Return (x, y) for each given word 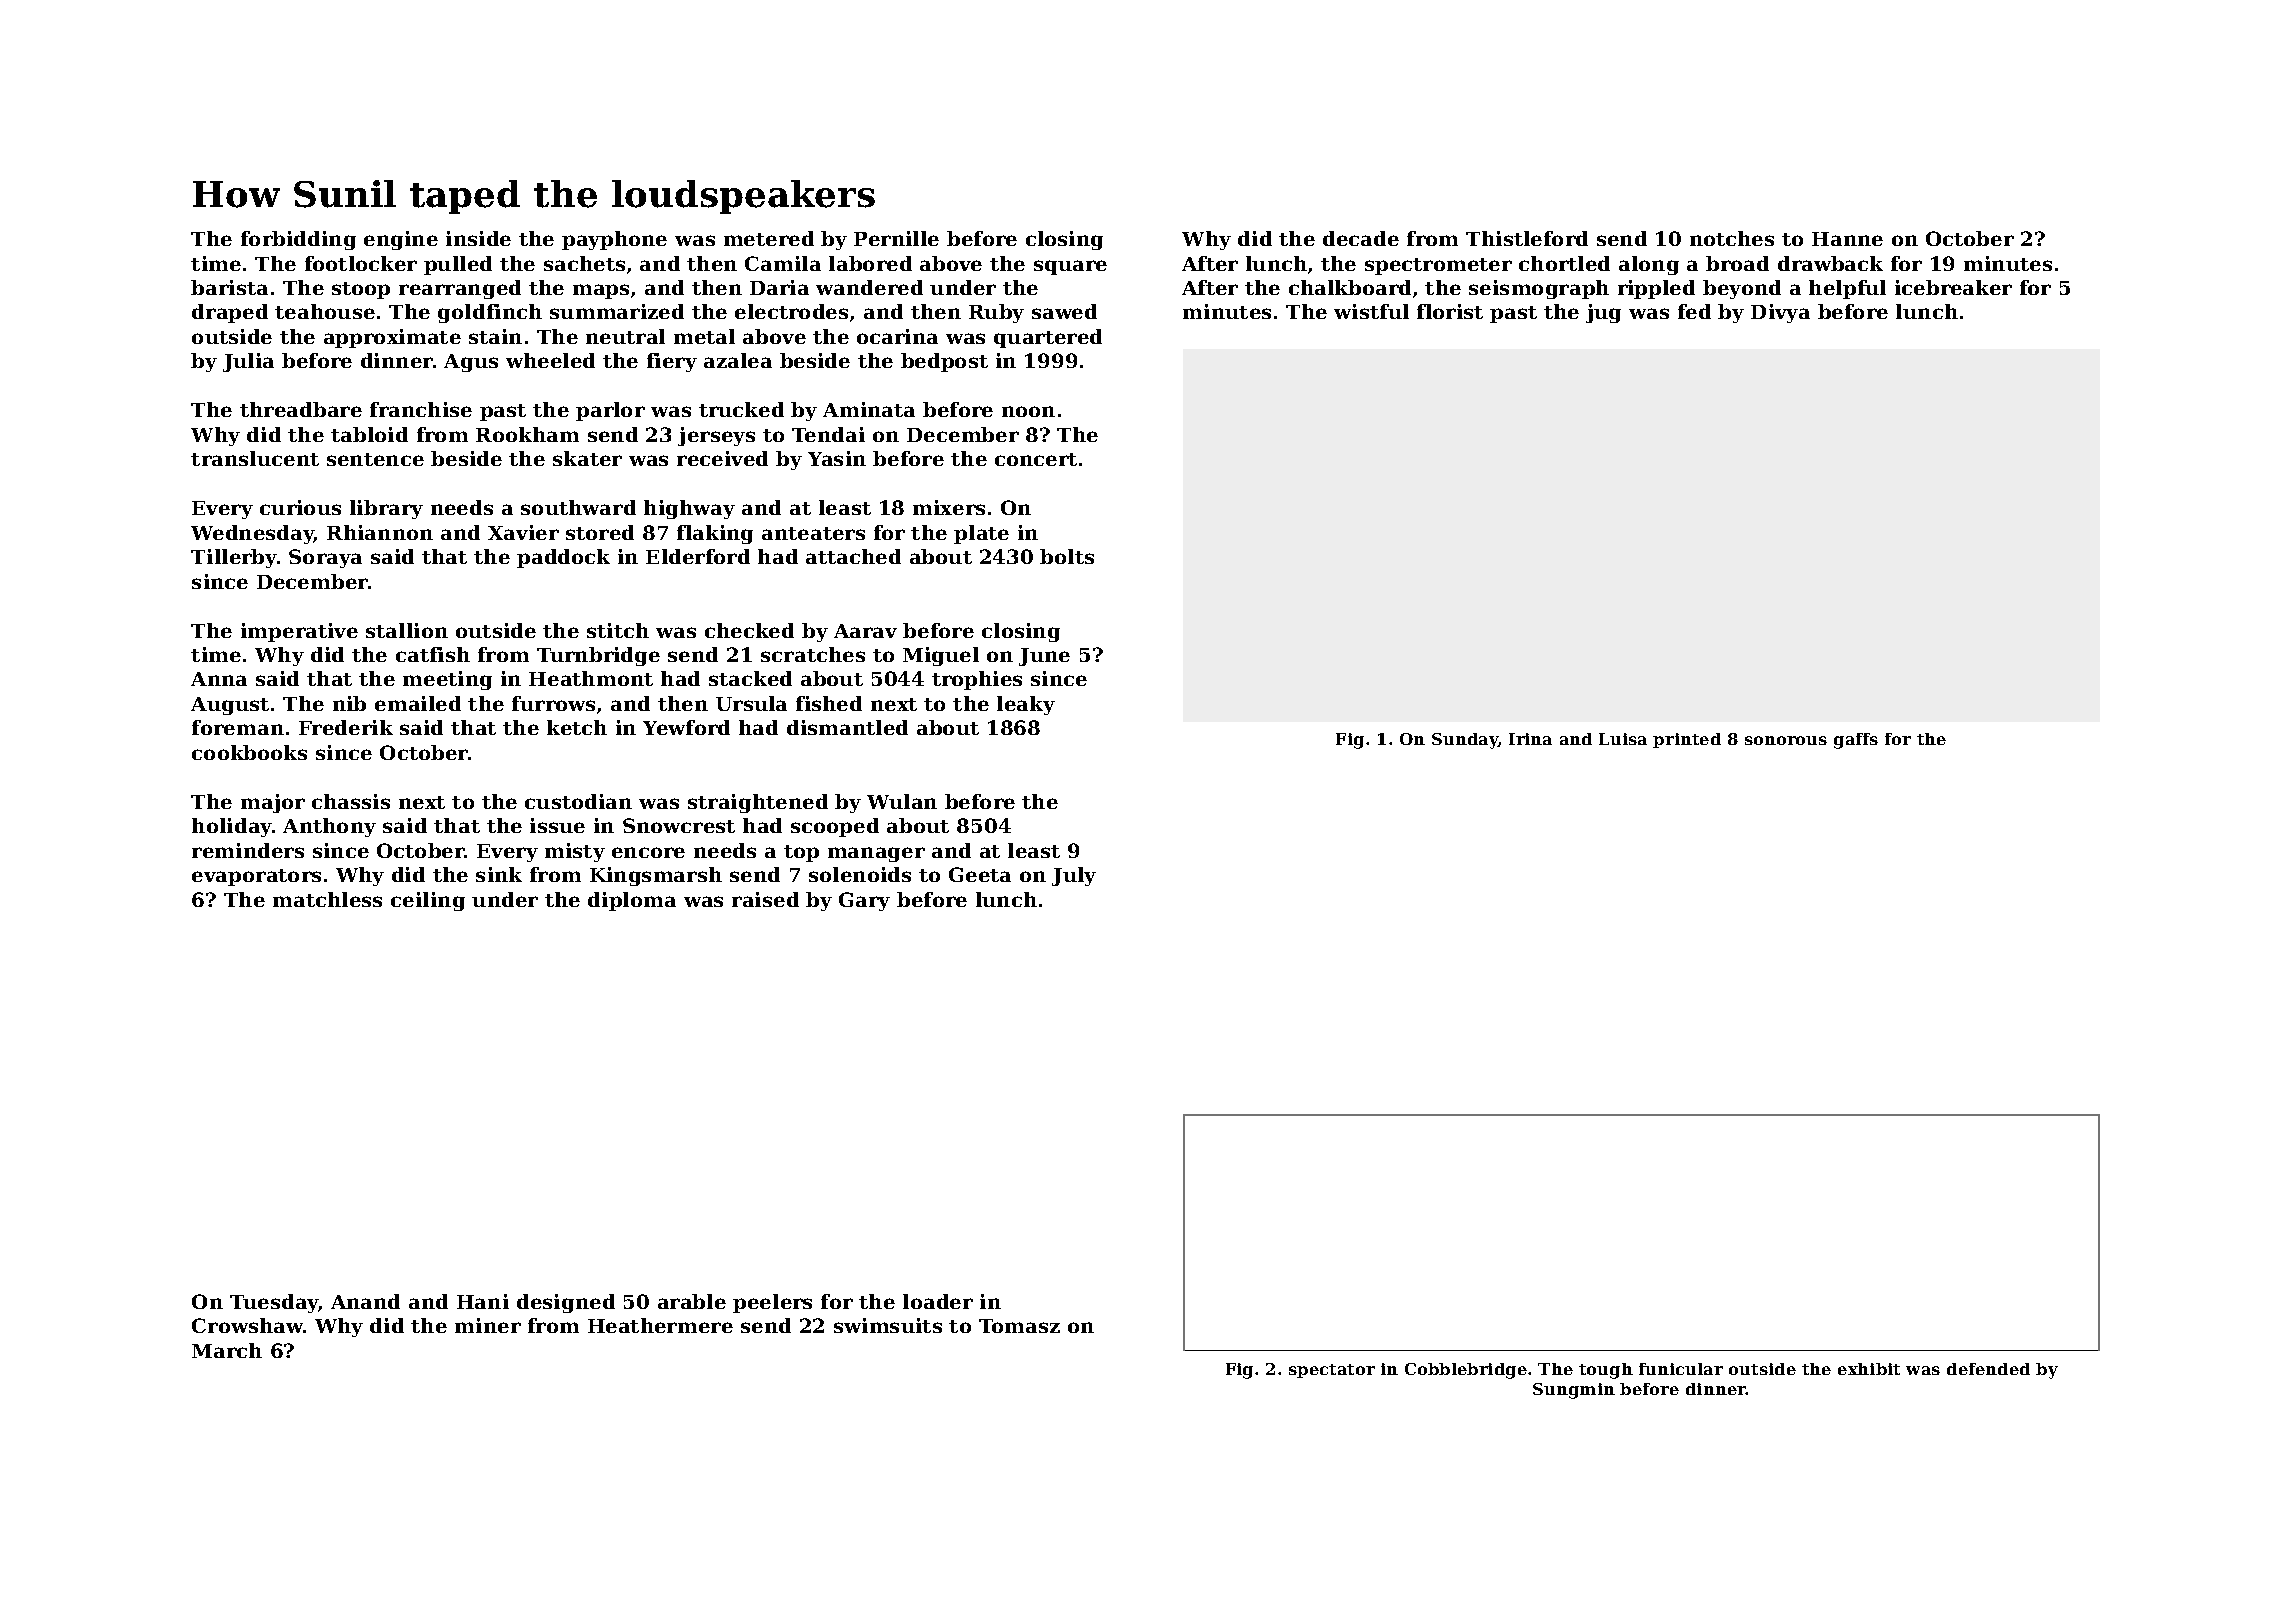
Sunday (1465, 741)
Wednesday (252, 534)
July (1074, 876)
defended (1988, 1369)
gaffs (1856, 741)
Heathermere (660, 1325)
